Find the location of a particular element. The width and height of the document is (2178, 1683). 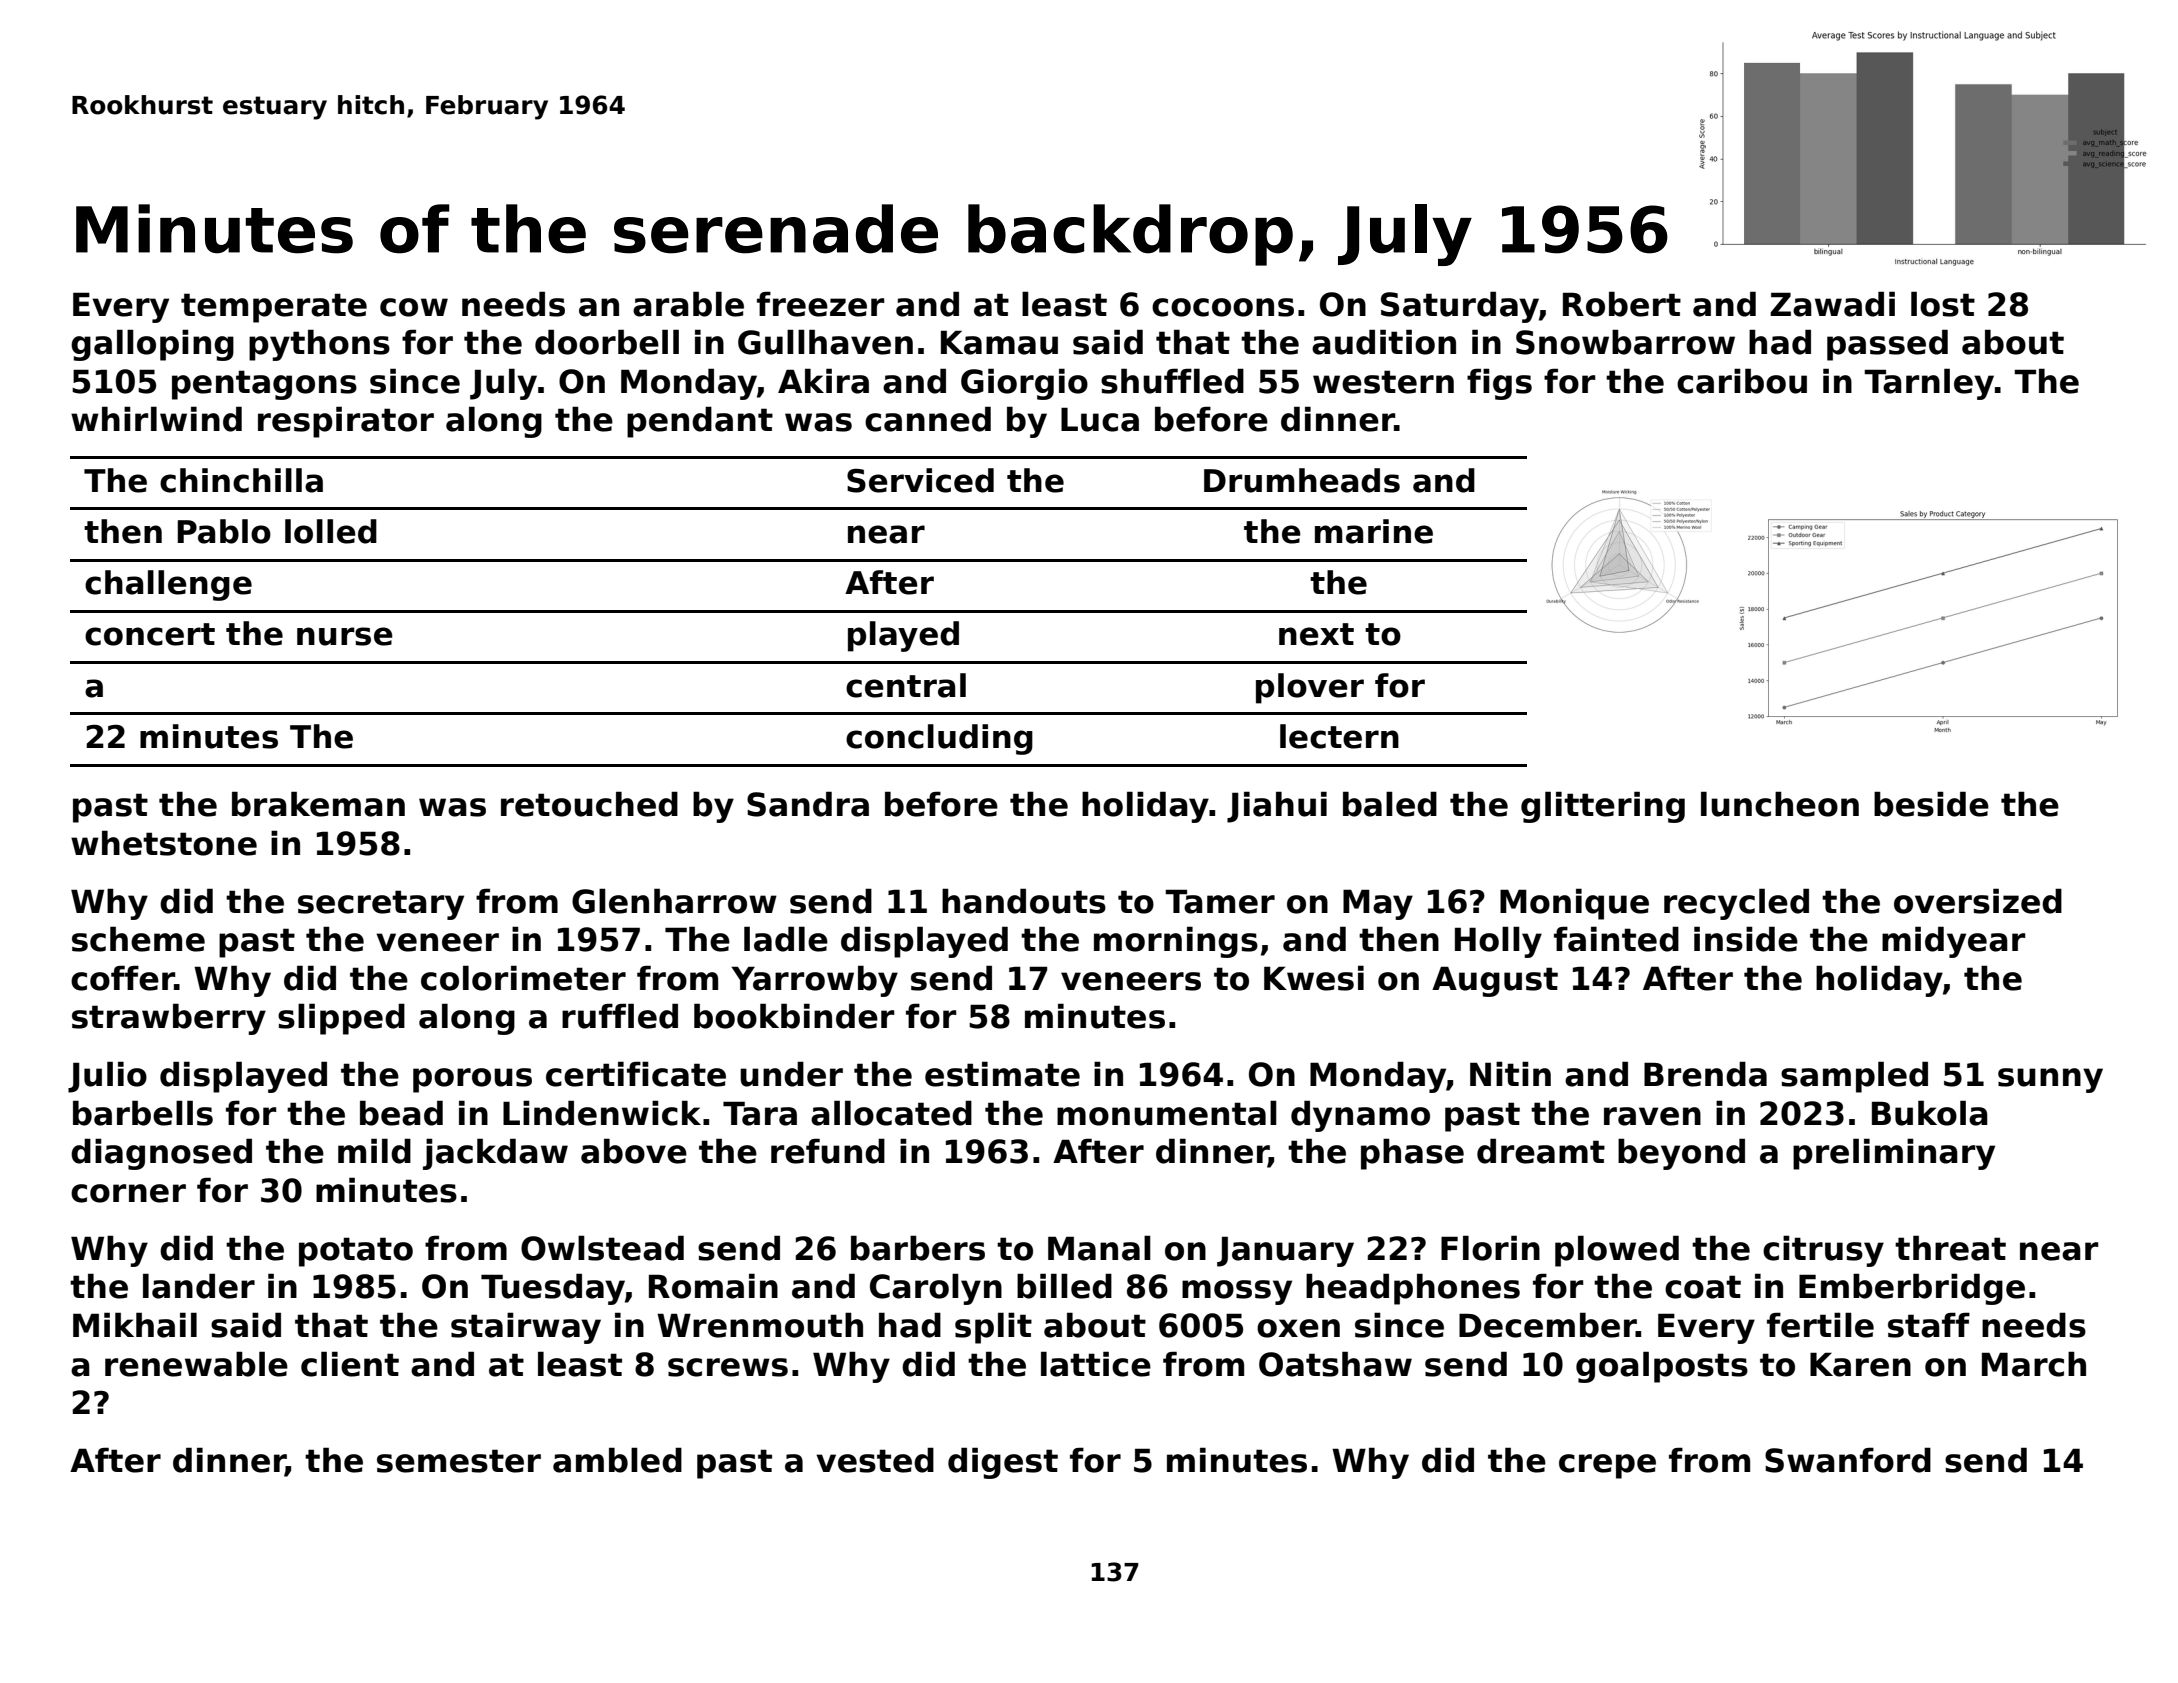

brakeman is located at coordinates (318, 804).
